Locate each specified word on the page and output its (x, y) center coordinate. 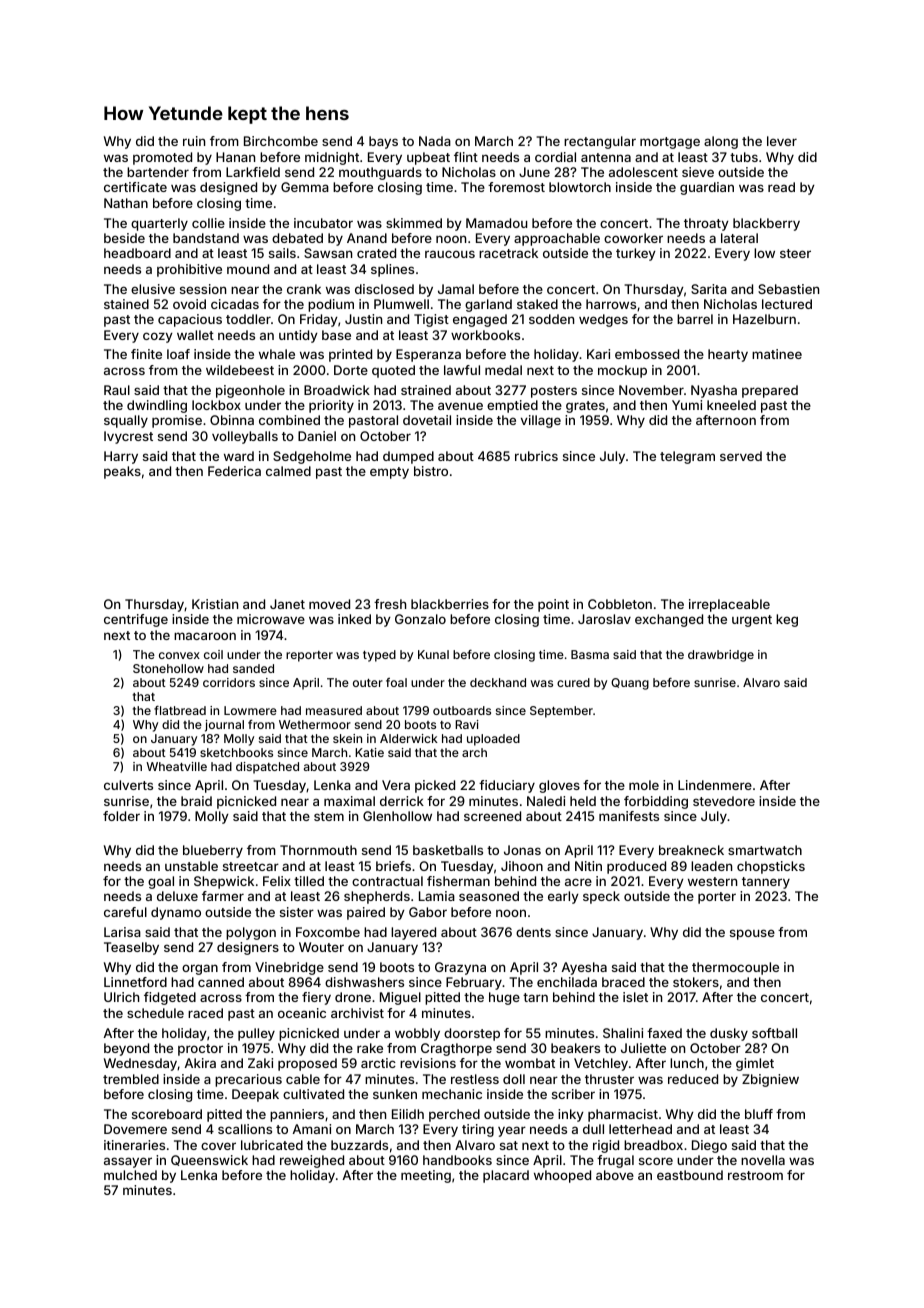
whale (277, 354)
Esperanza (428, 355)
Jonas (522, 850)
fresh (390, 604)
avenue (460, 406)
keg (787, 620)
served (741, 456)
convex (179, 655)
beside (124, 238)
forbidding (656, 802)
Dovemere (135, 1129)
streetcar (251, 866)
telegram (687, 457)
